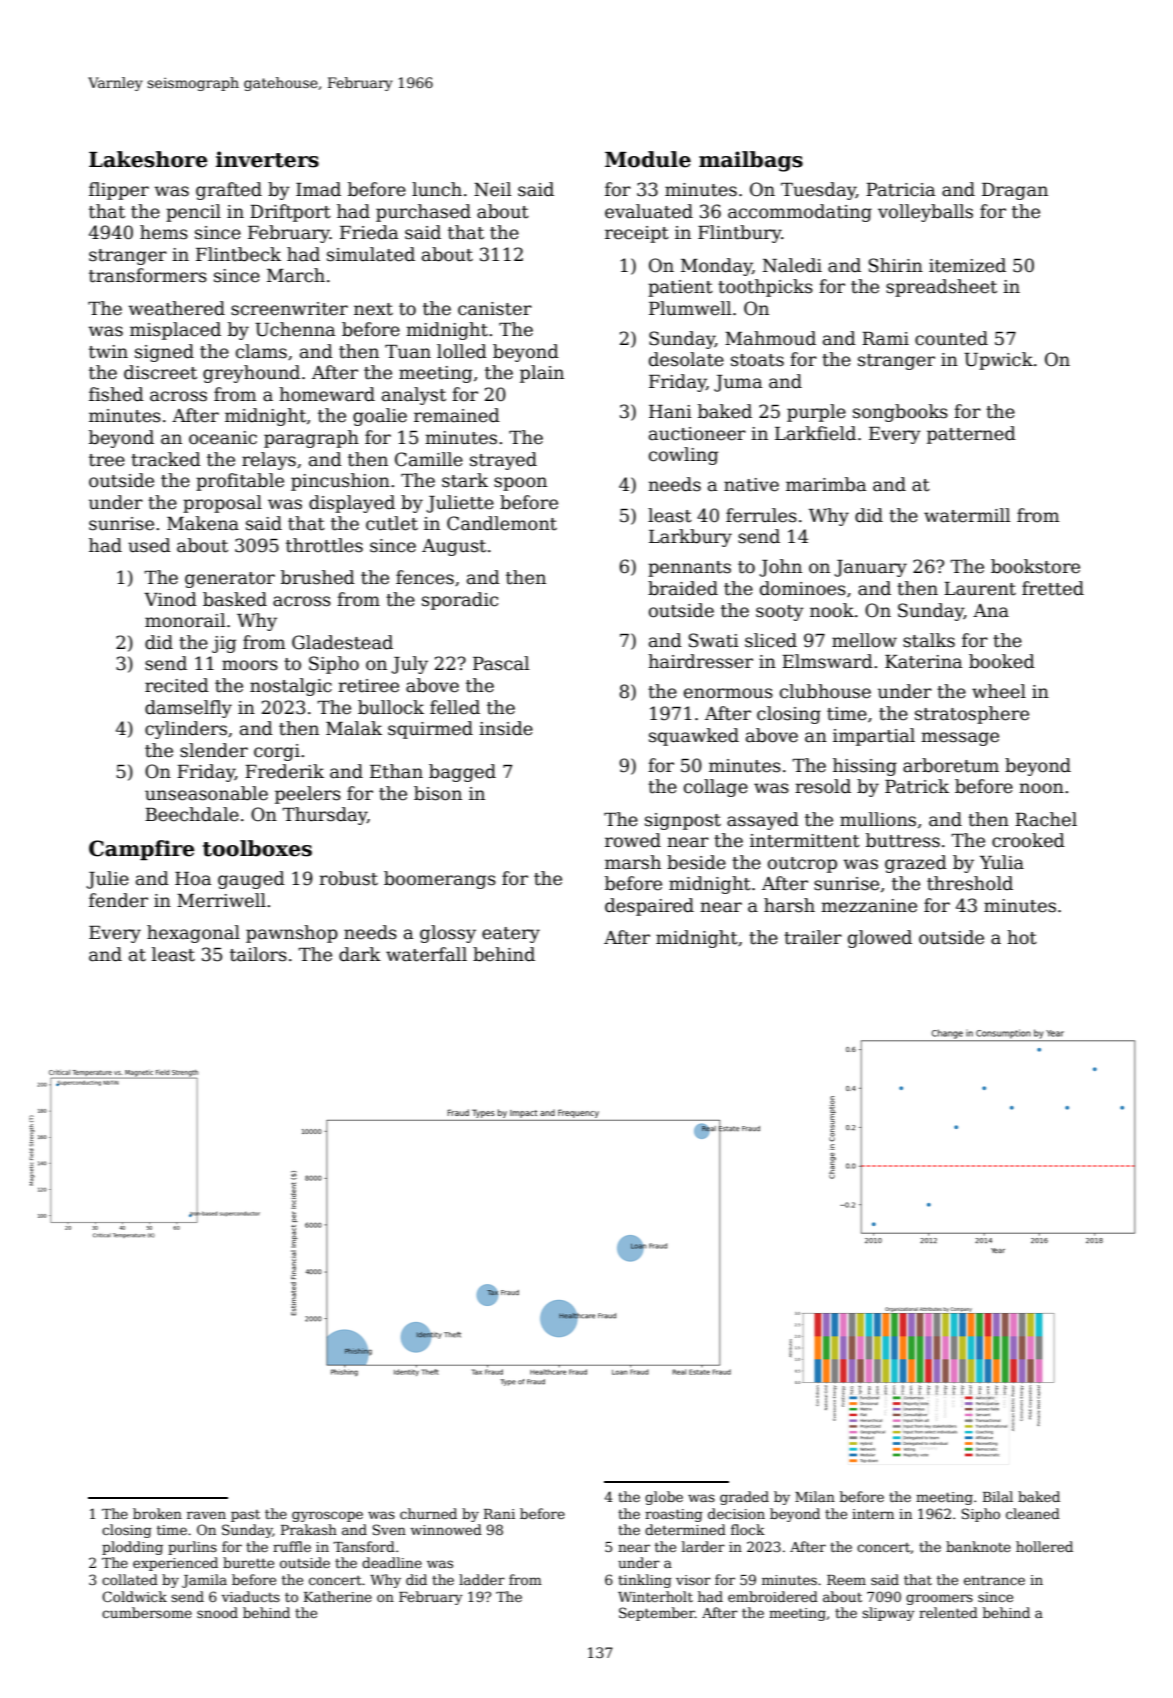 The width and height of the image is (1173, 1698). I want to click on slipway, so click(888, 1614).
